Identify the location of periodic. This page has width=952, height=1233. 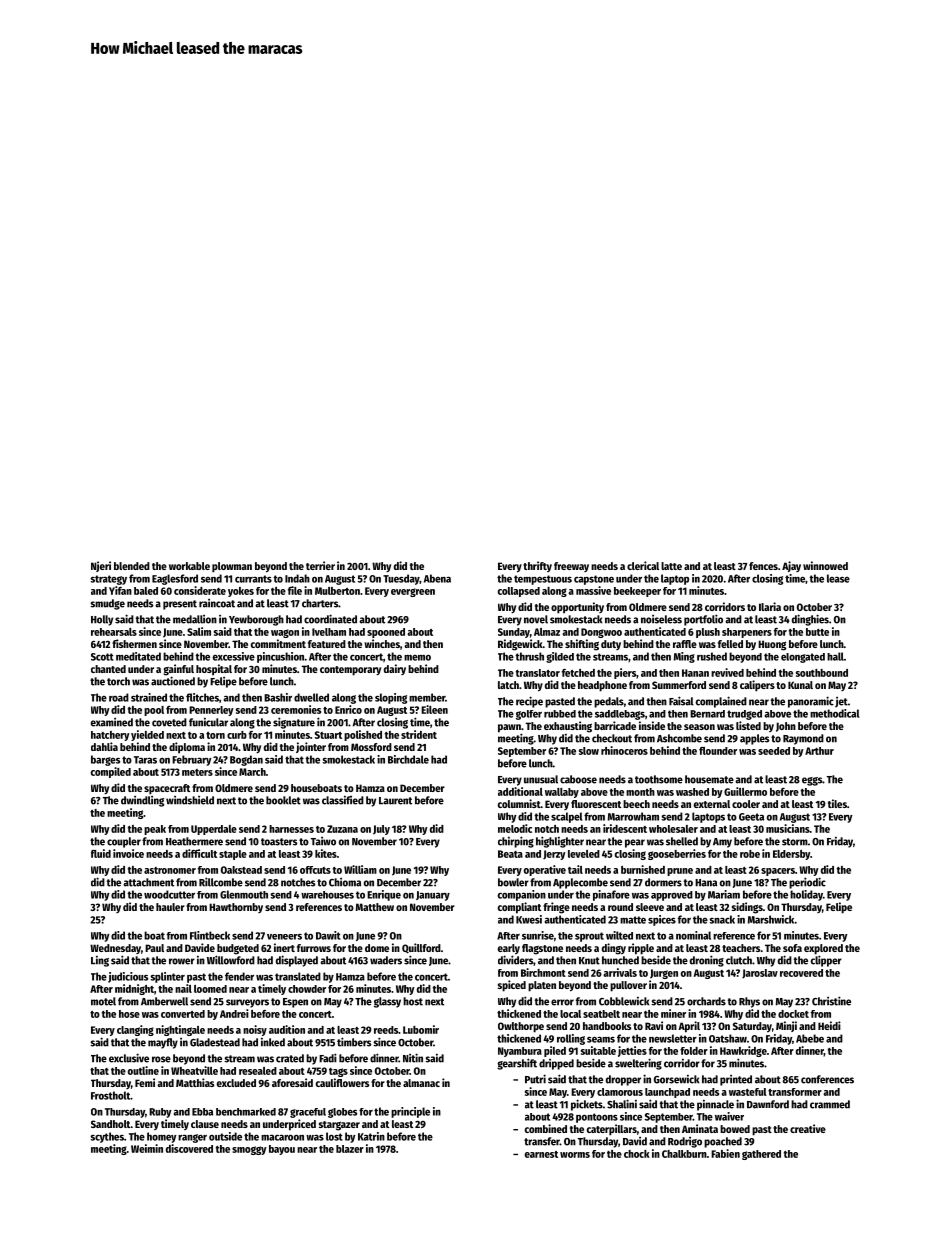
(807, 883).
